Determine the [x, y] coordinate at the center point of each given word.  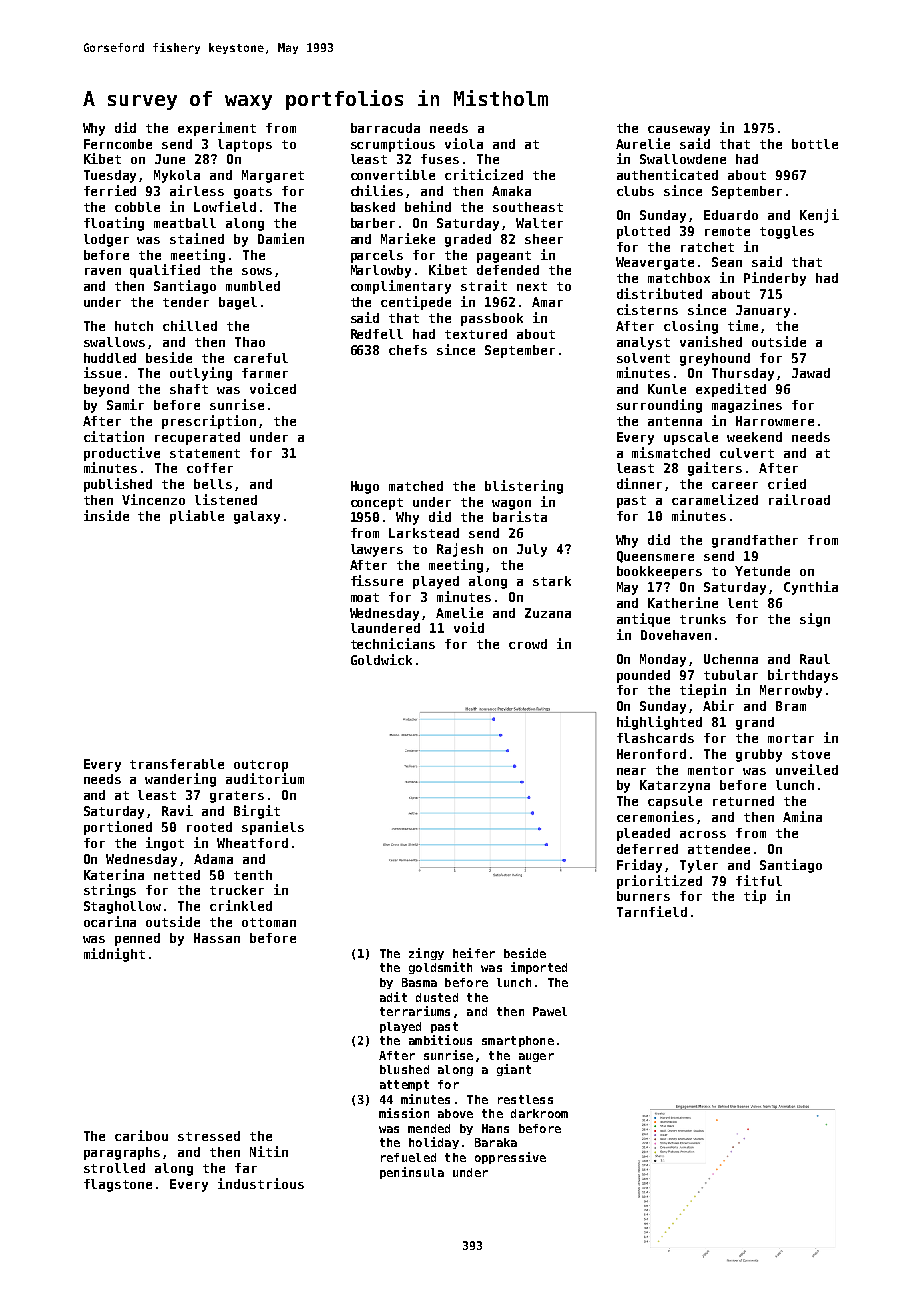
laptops [245, 145]
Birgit [257, 812]
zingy [426, 954]
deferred [647, 849]
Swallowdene [683, 159]
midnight [114, 955]
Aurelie [643, 143]
